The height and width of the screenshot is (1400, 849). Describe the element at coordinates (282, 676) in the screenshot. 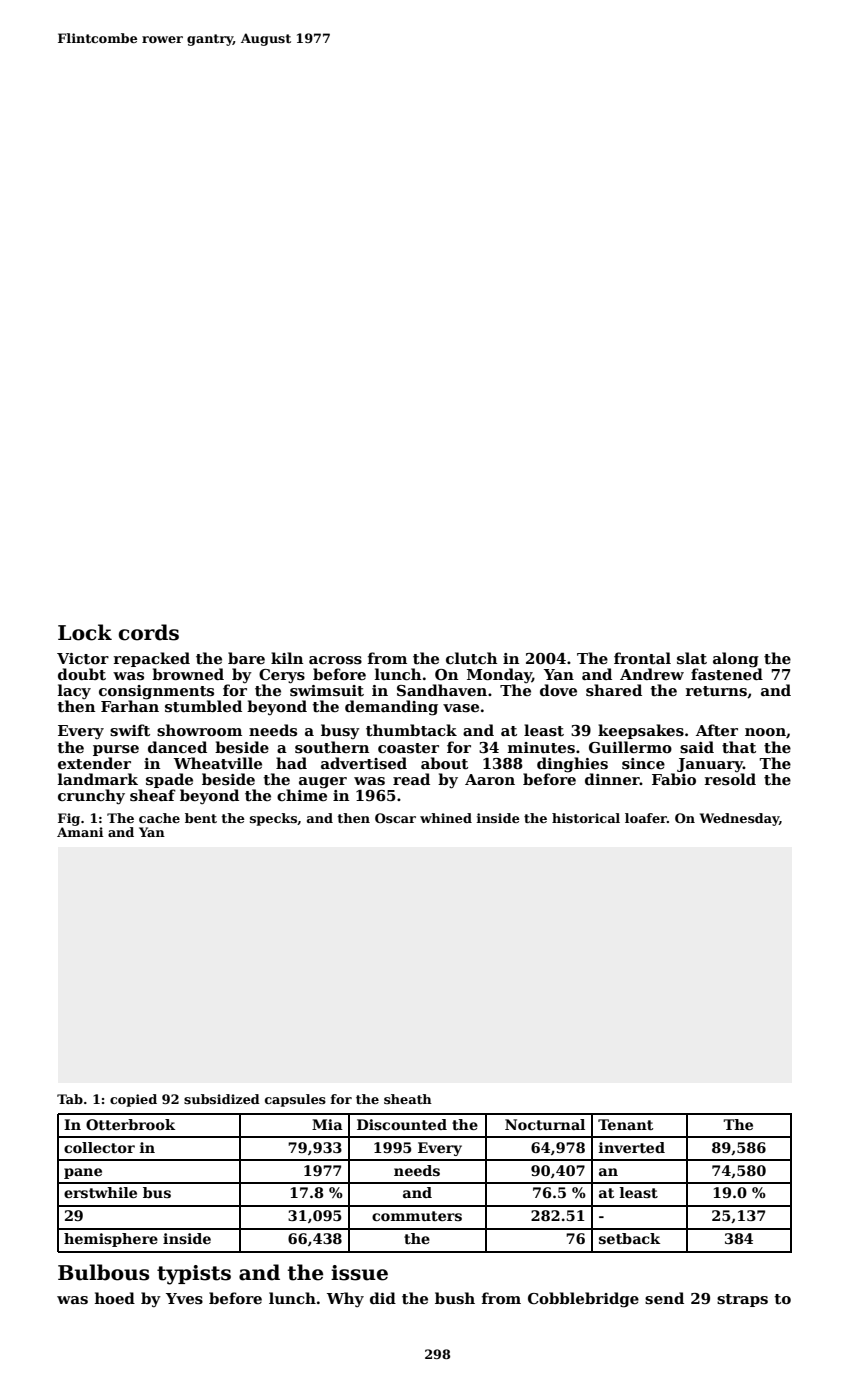

I see `Cerys` at that location.
